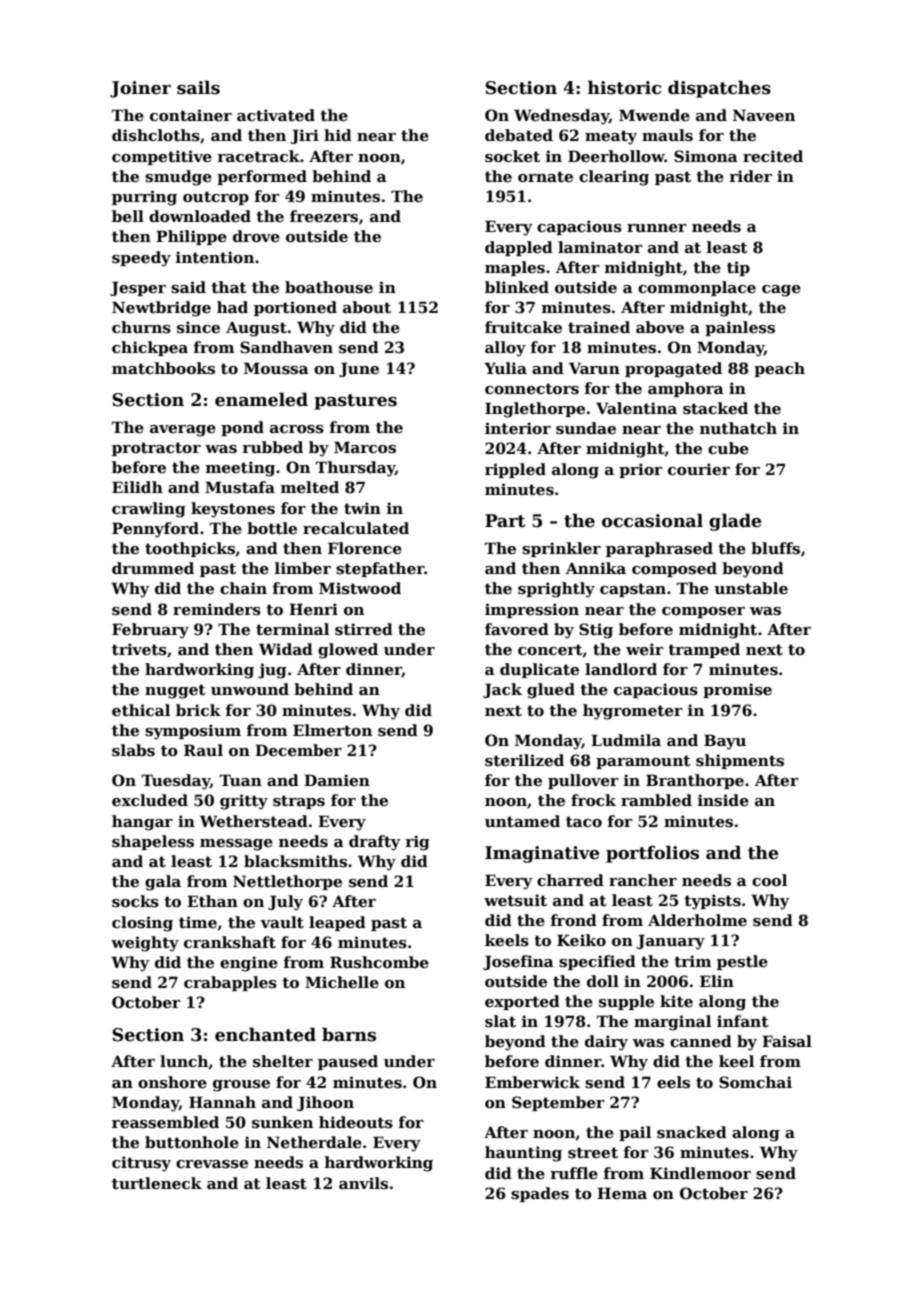  Describe the element at coordinates (697, 920) in the page. I see `Alderholme` at that location.
